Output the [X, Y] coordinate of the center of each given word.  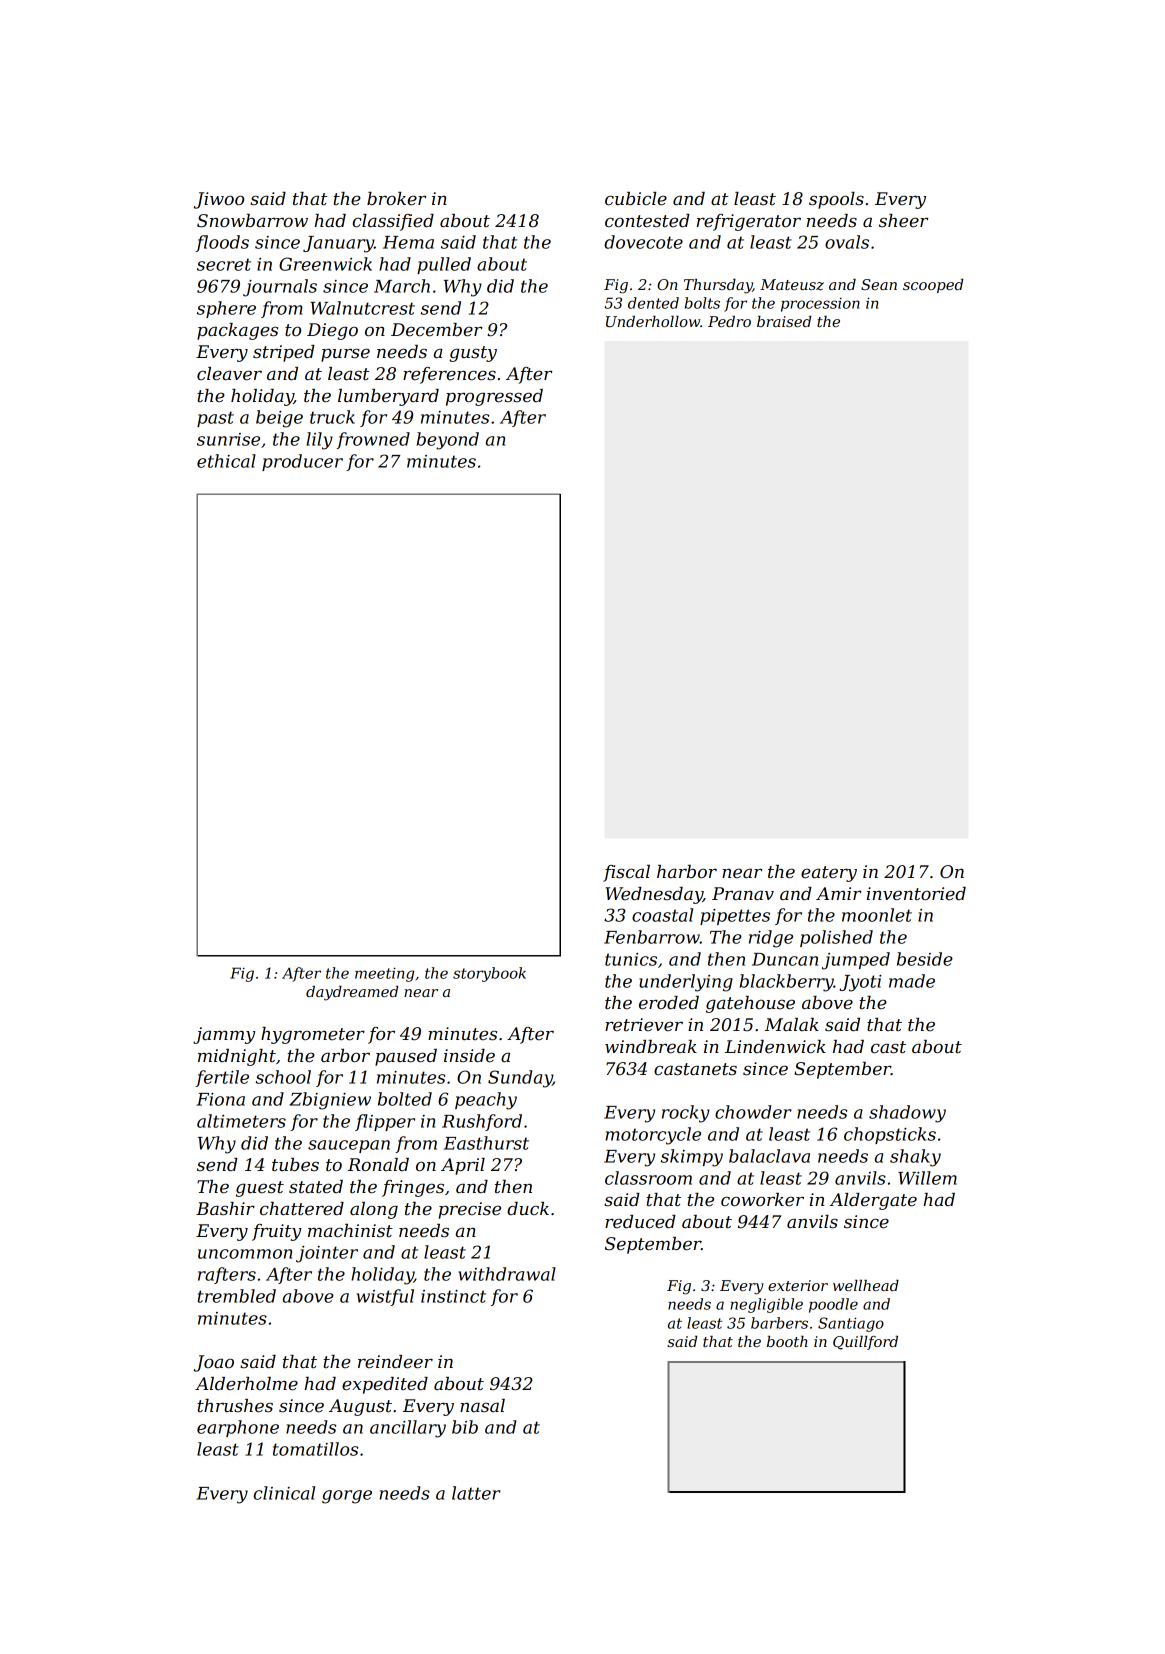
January [338, 244]
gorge [347, 1497]
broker [396, 198]
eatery [829, 874]
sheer [903, 220]
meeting [384, 974]
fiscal [626, 873]
